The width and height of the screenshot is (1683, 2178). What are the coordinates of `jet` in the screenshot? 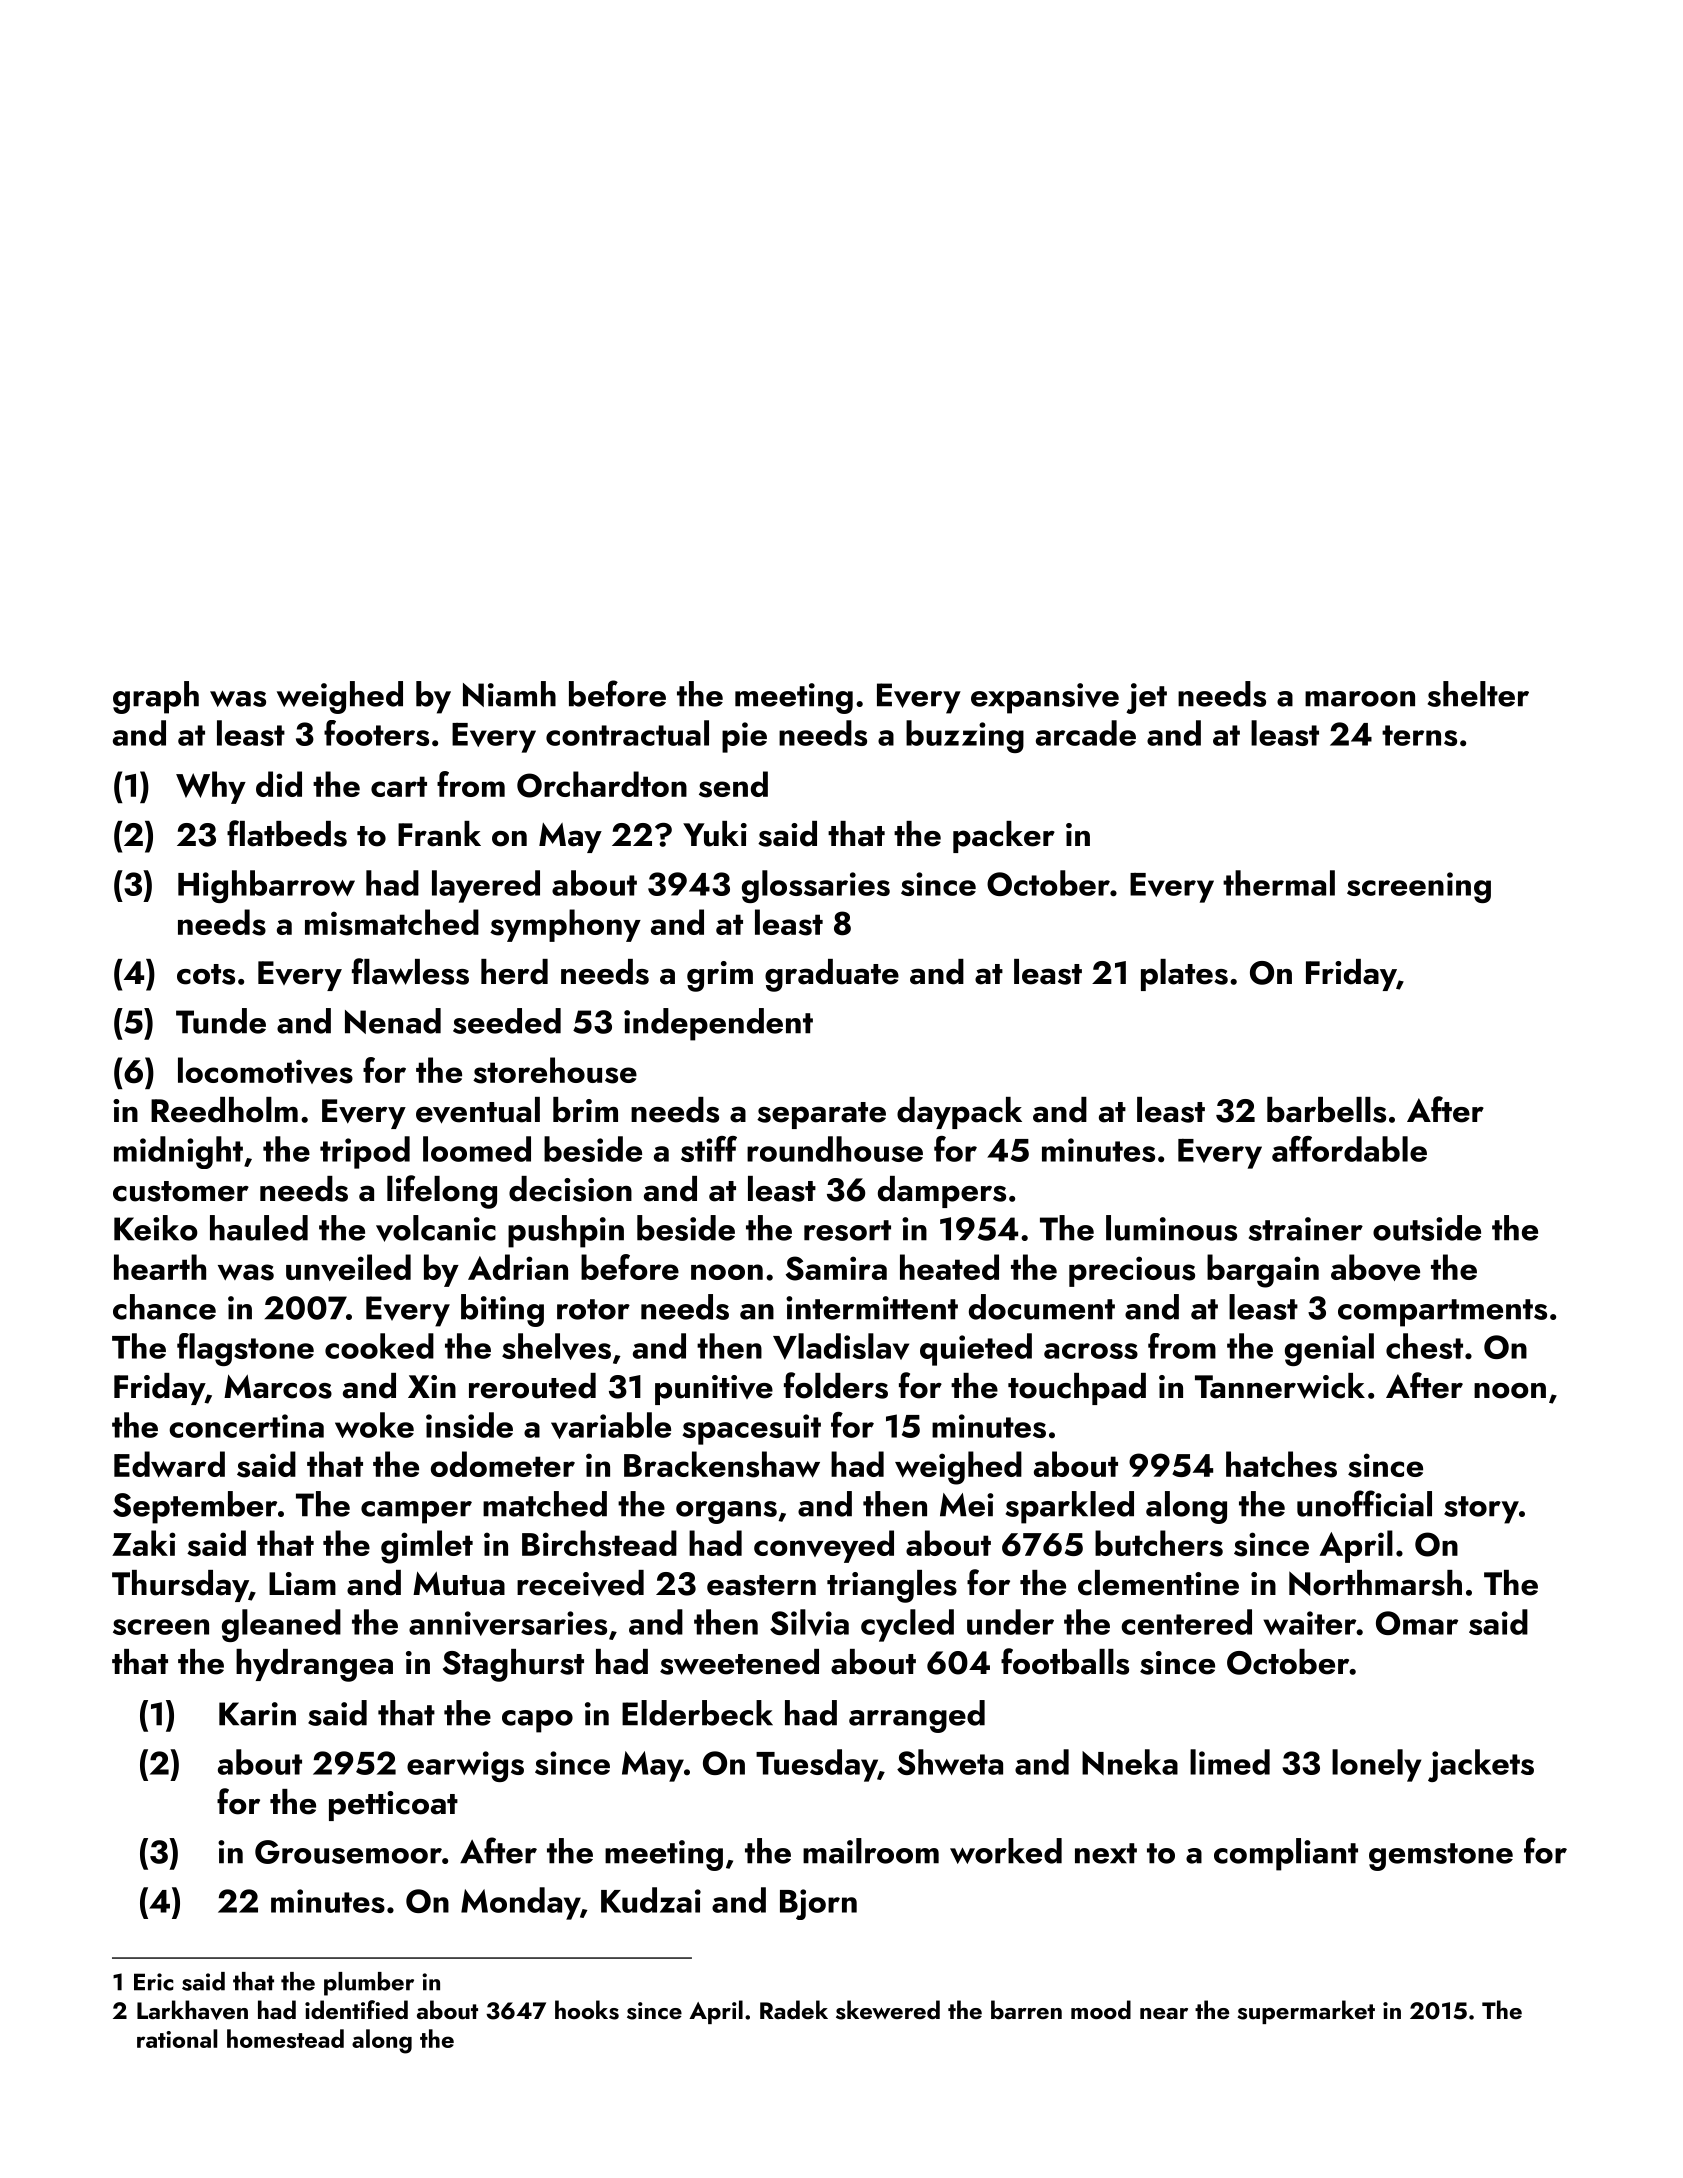 It's located at (1146, 698).
